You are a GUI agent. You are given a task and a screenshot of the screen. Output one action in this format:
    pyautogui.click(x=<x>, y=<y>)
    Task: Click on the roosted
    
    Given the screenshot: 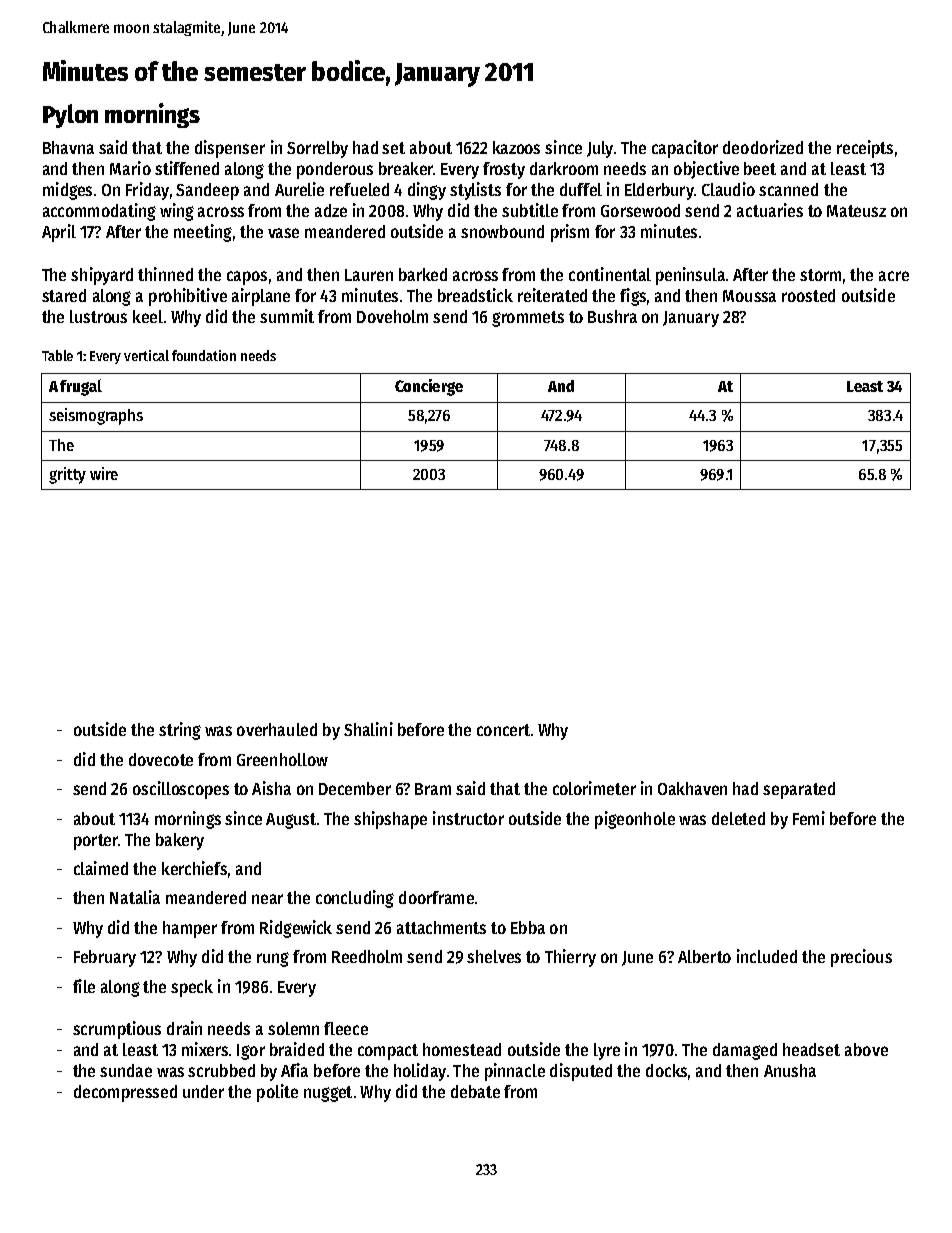 What is the action you would take?
    pyautogui.click(x=808, y=295)
